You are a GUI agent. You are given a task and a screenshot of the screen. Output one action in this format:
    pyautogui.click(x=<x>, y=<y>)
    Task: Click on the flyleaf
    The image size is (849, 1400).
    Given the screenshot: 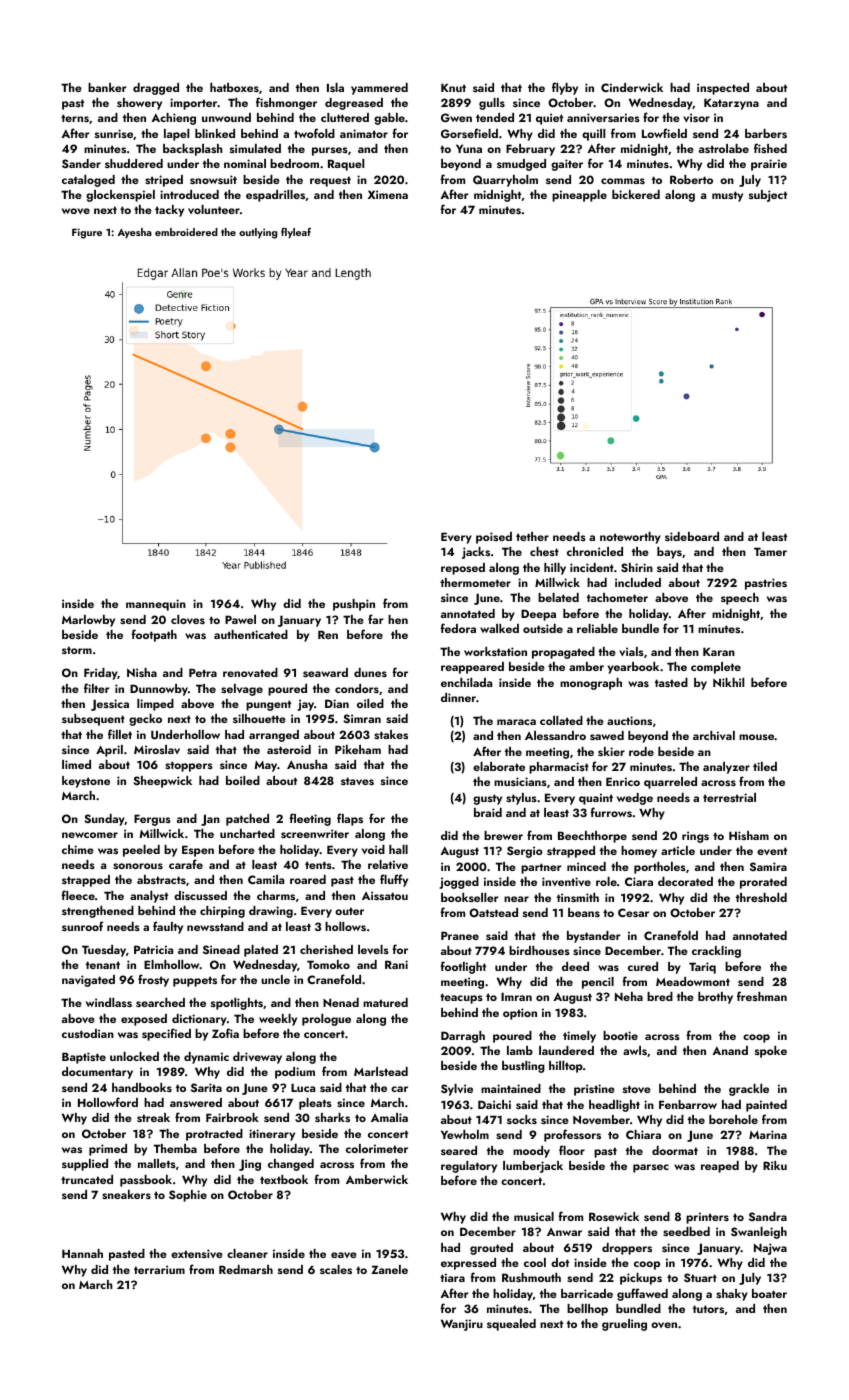 What is the action you would take?
    pyautogui.click(x=296, y=233)
